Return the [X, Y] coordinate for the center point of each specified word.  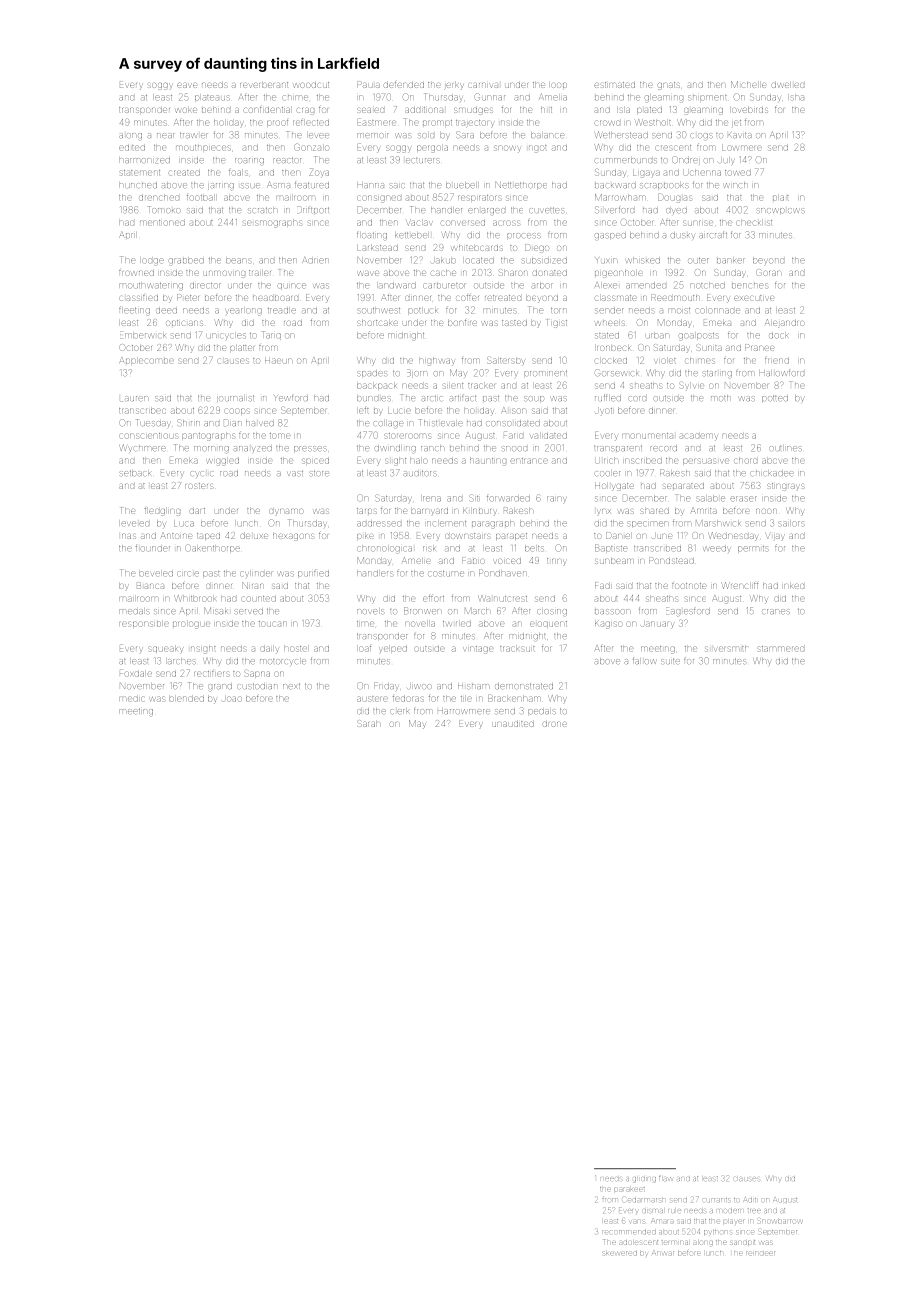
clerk [400, 711]
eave [187, 85]
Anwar [663, 1253]
